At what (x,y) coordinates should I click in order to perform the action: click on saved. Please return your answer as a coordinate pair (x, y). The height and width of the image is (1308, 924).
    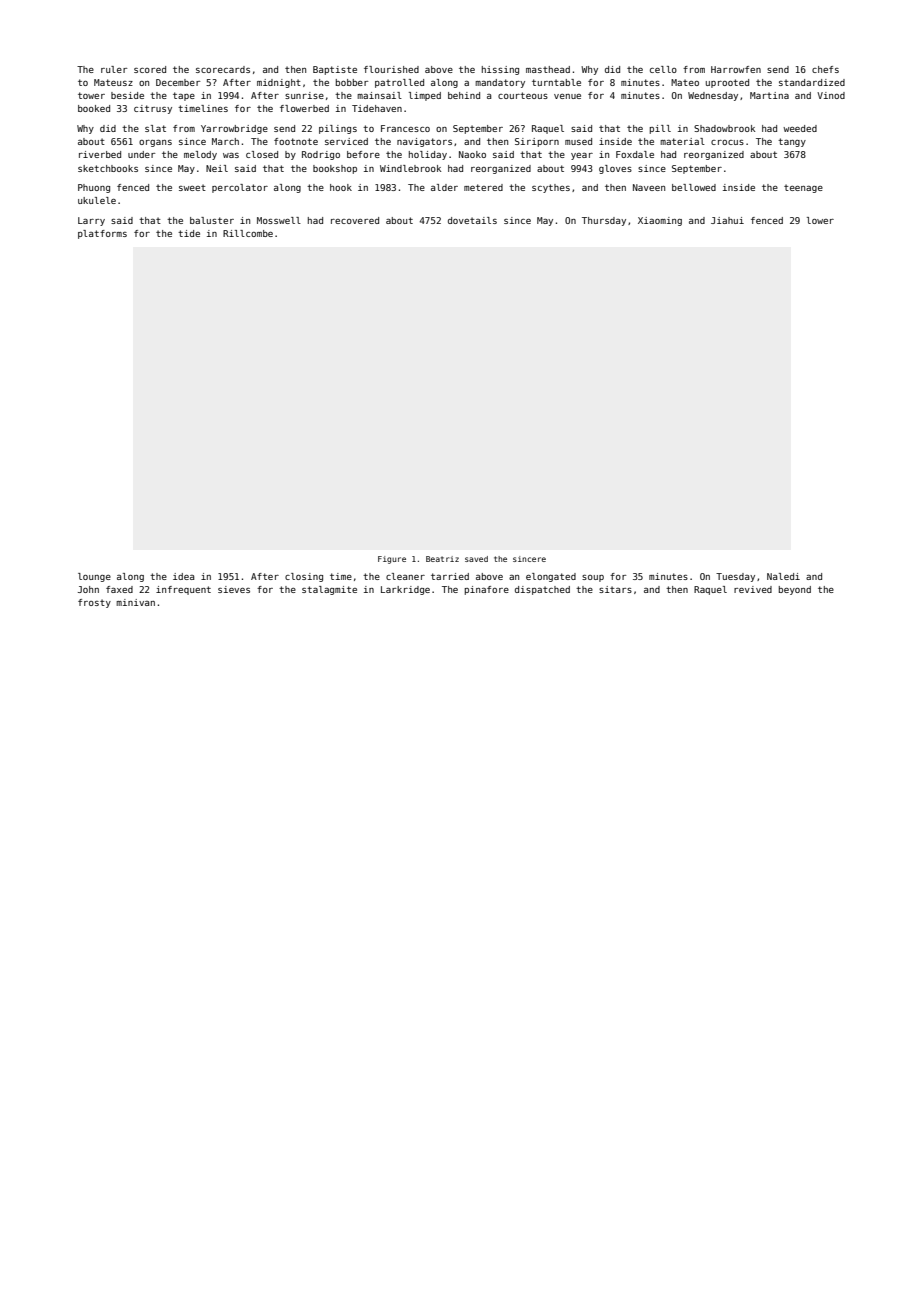
    Looking at the image, I should click on (476, 559).
